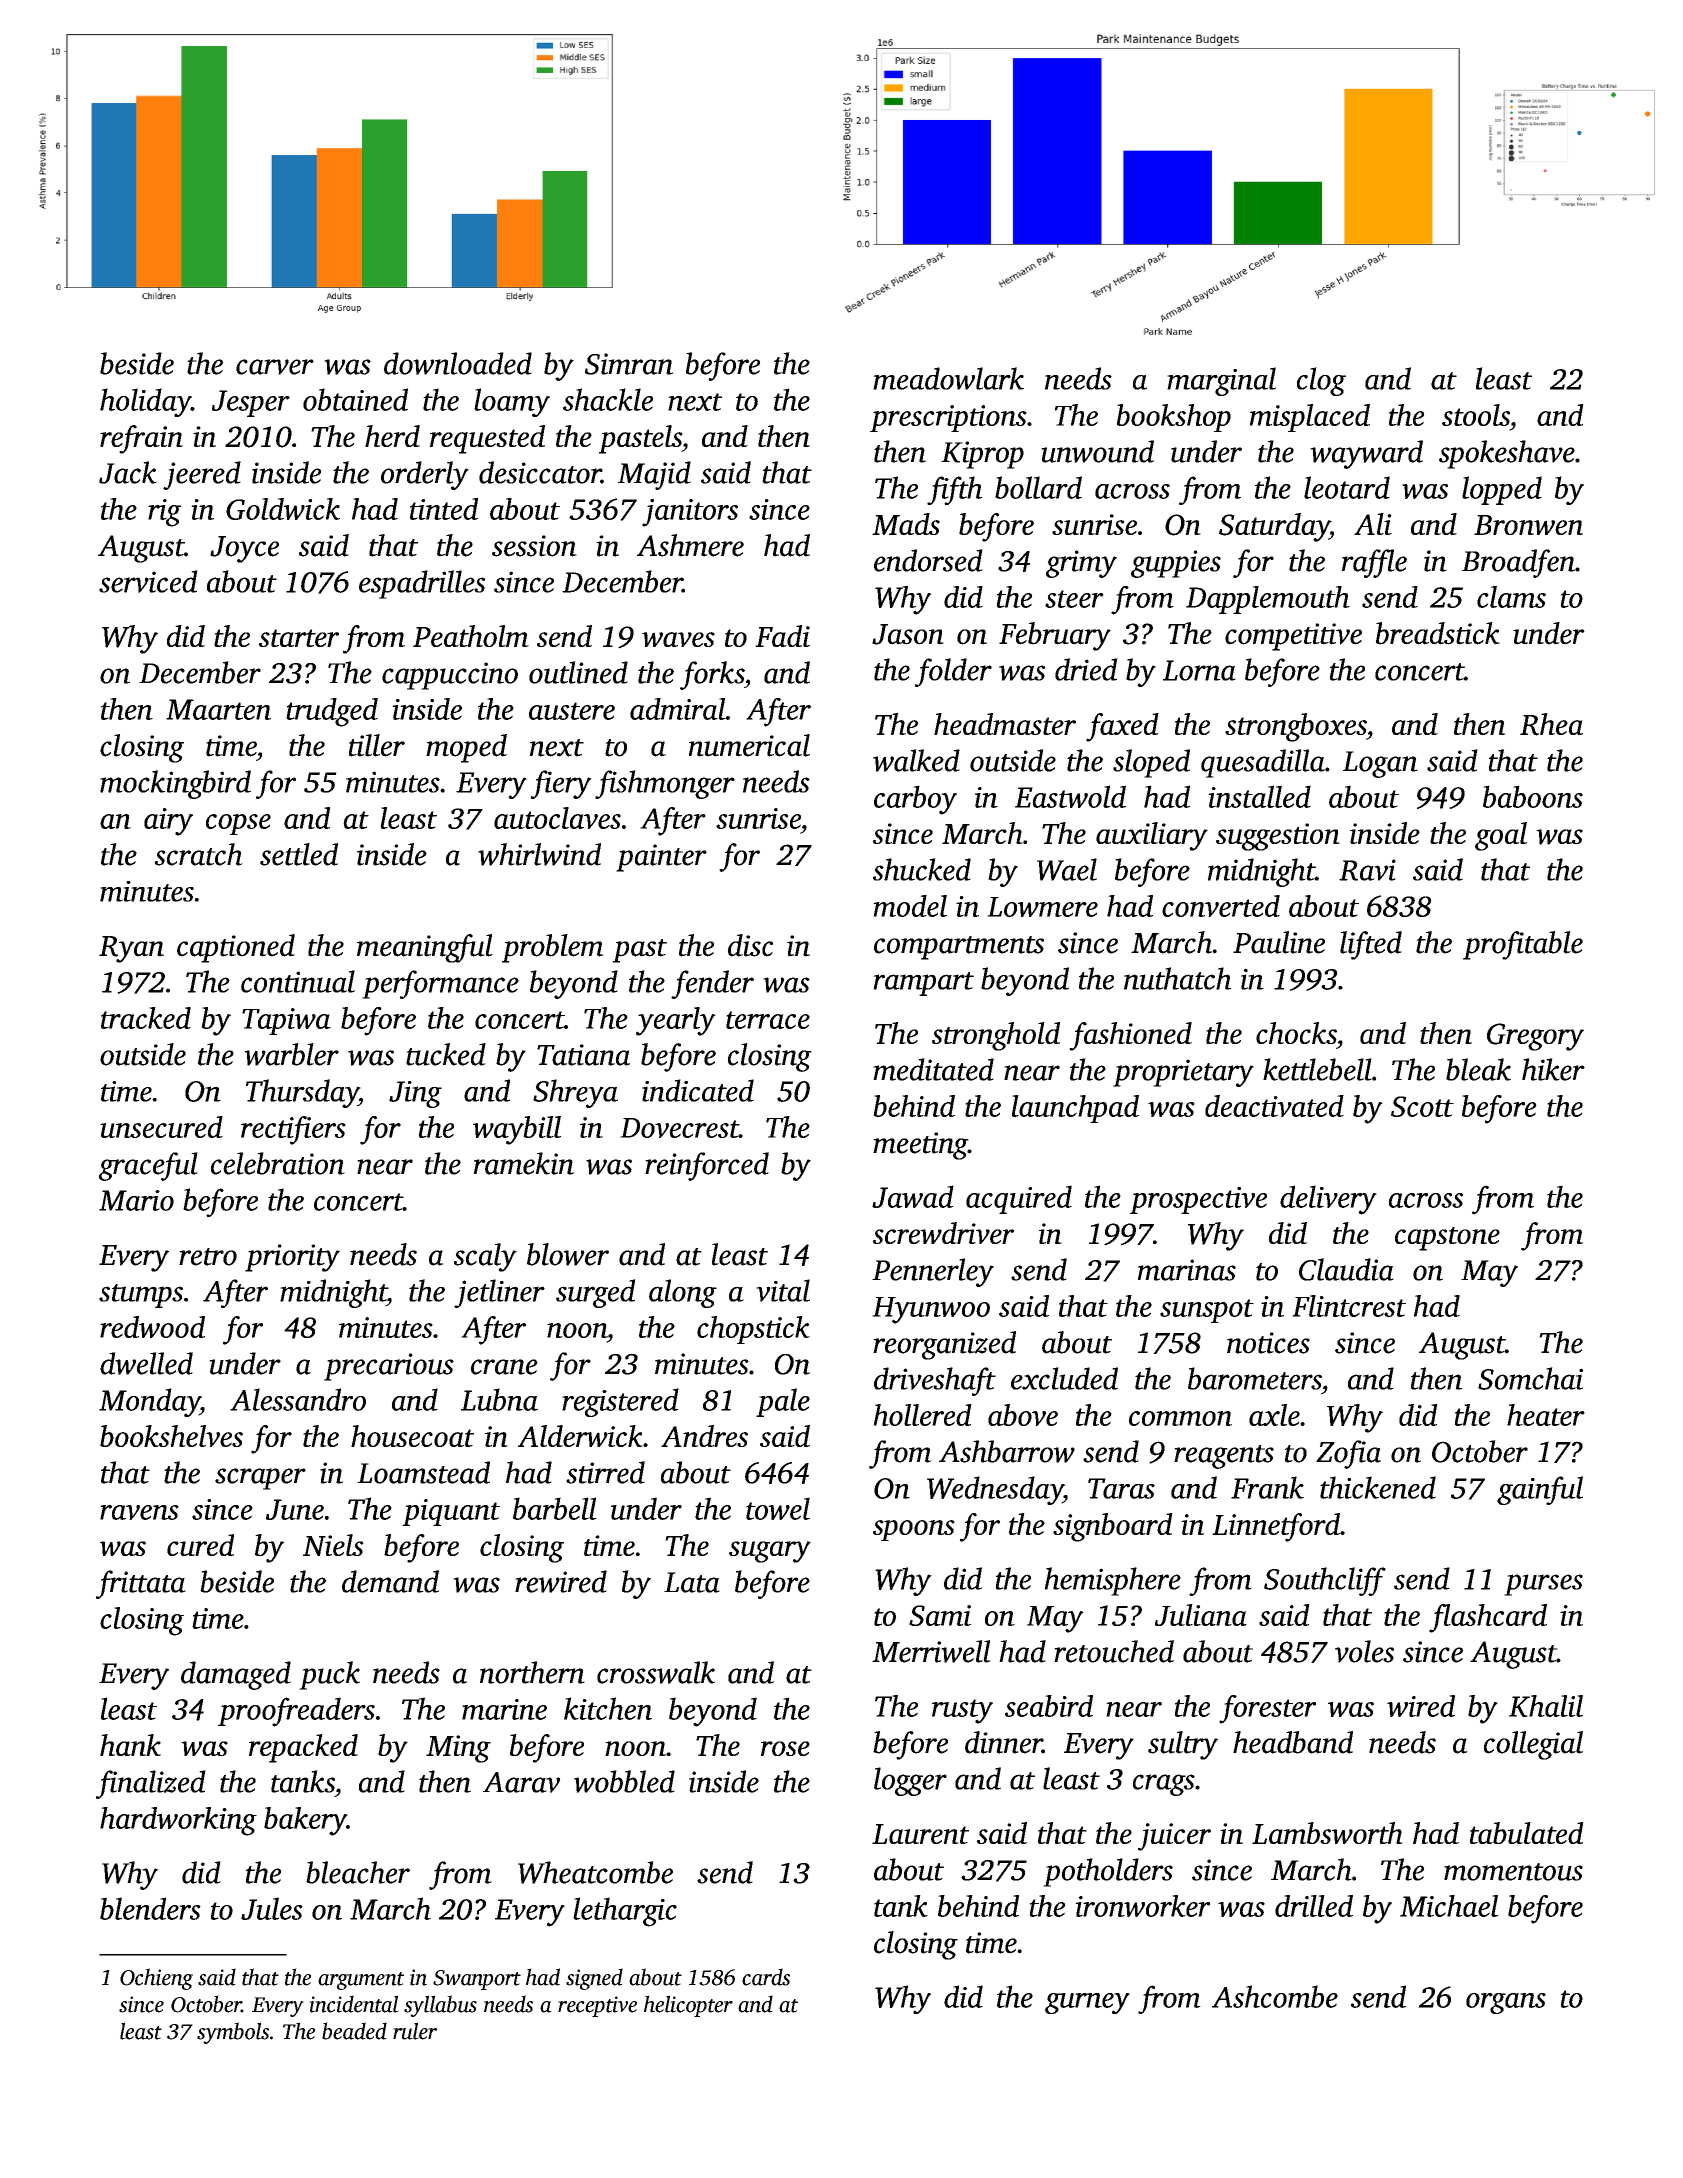  What do you see at coordinates (233, 2033) in the screenshot?
I see `symbols` at bounding box center [233, 2033].
